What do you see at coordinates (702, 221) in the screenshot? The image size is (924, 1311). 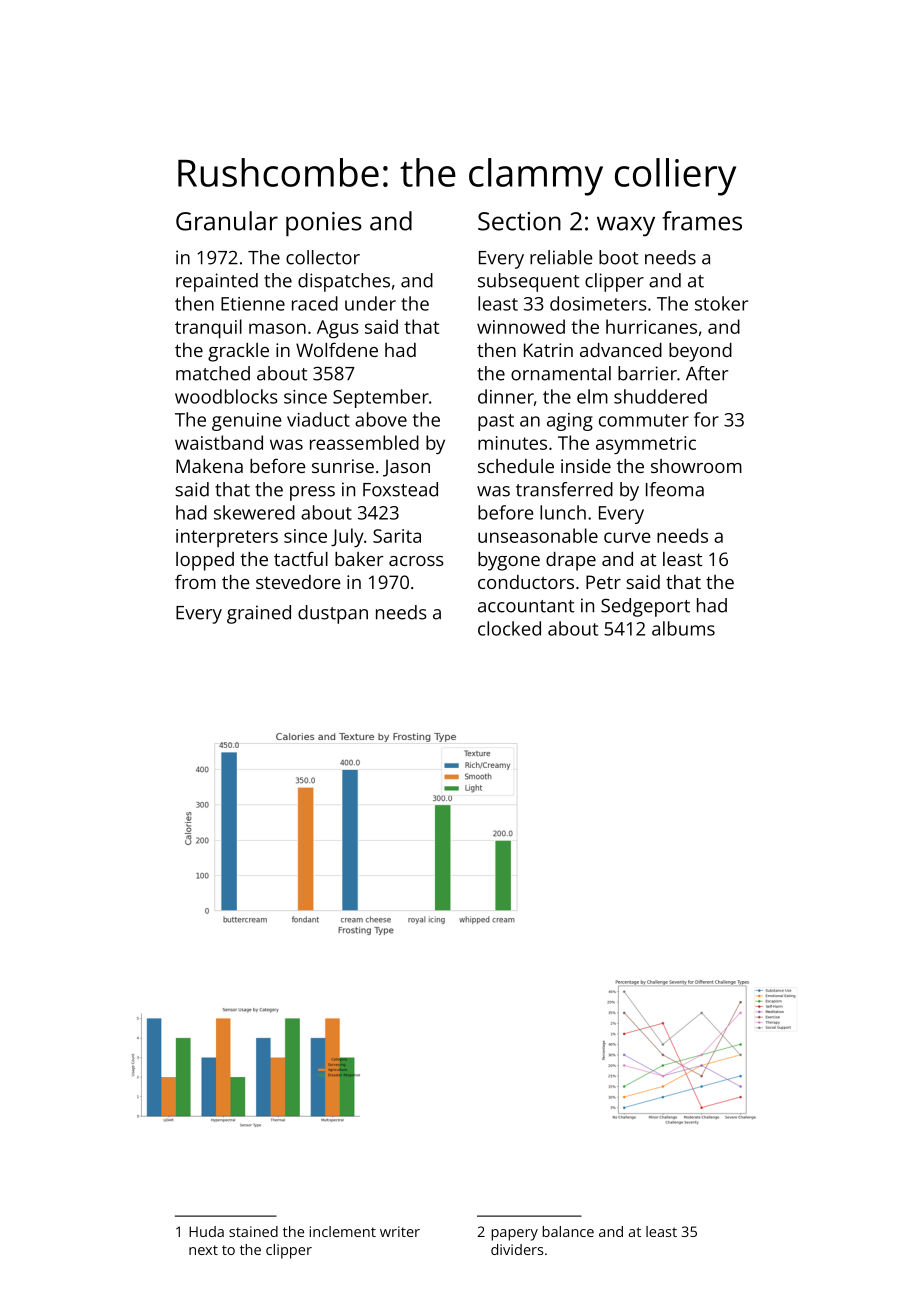 I see `frames` at bounding box center [702, 221].
